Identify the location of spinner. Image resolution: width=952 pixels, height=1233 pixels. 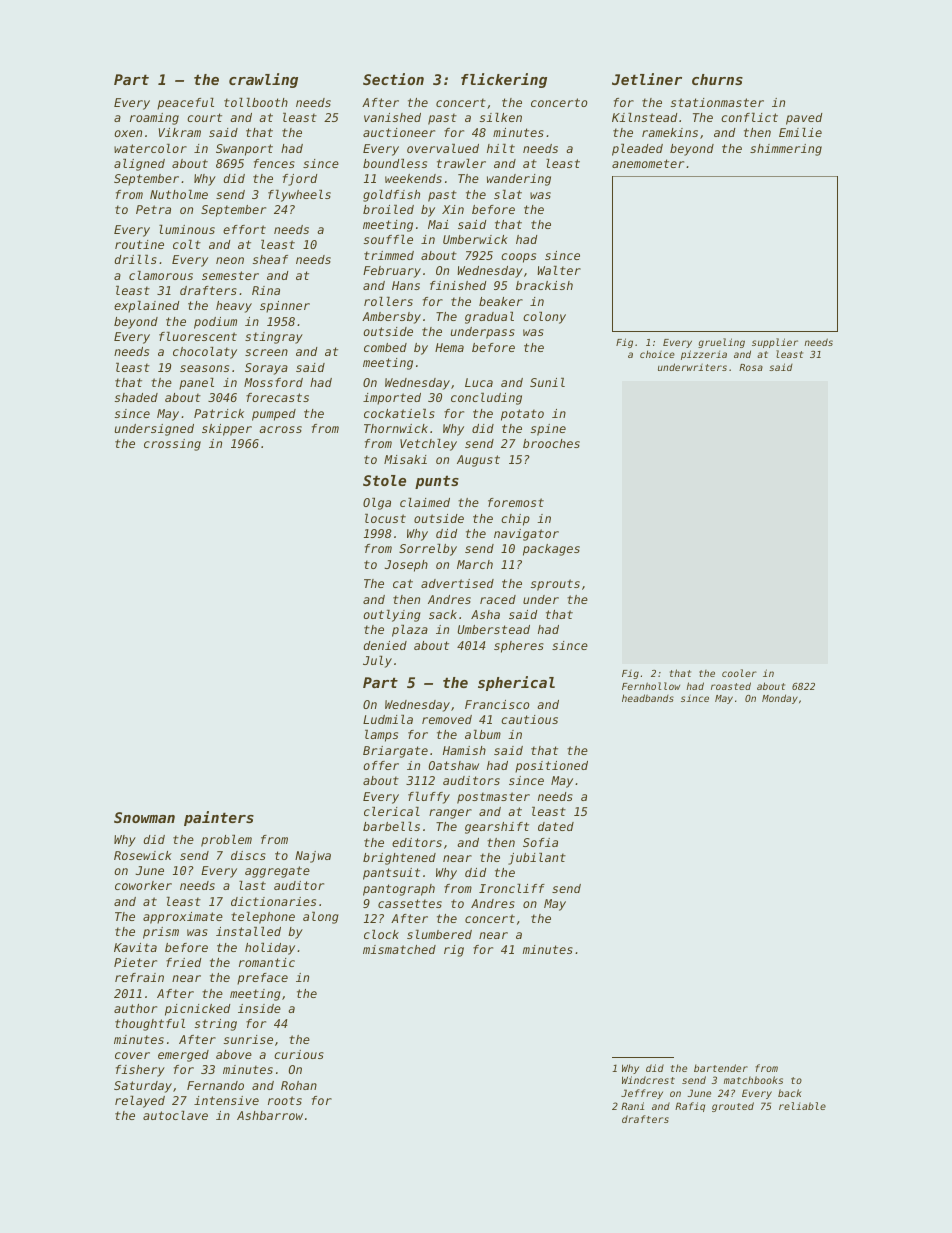
(285, 307).
